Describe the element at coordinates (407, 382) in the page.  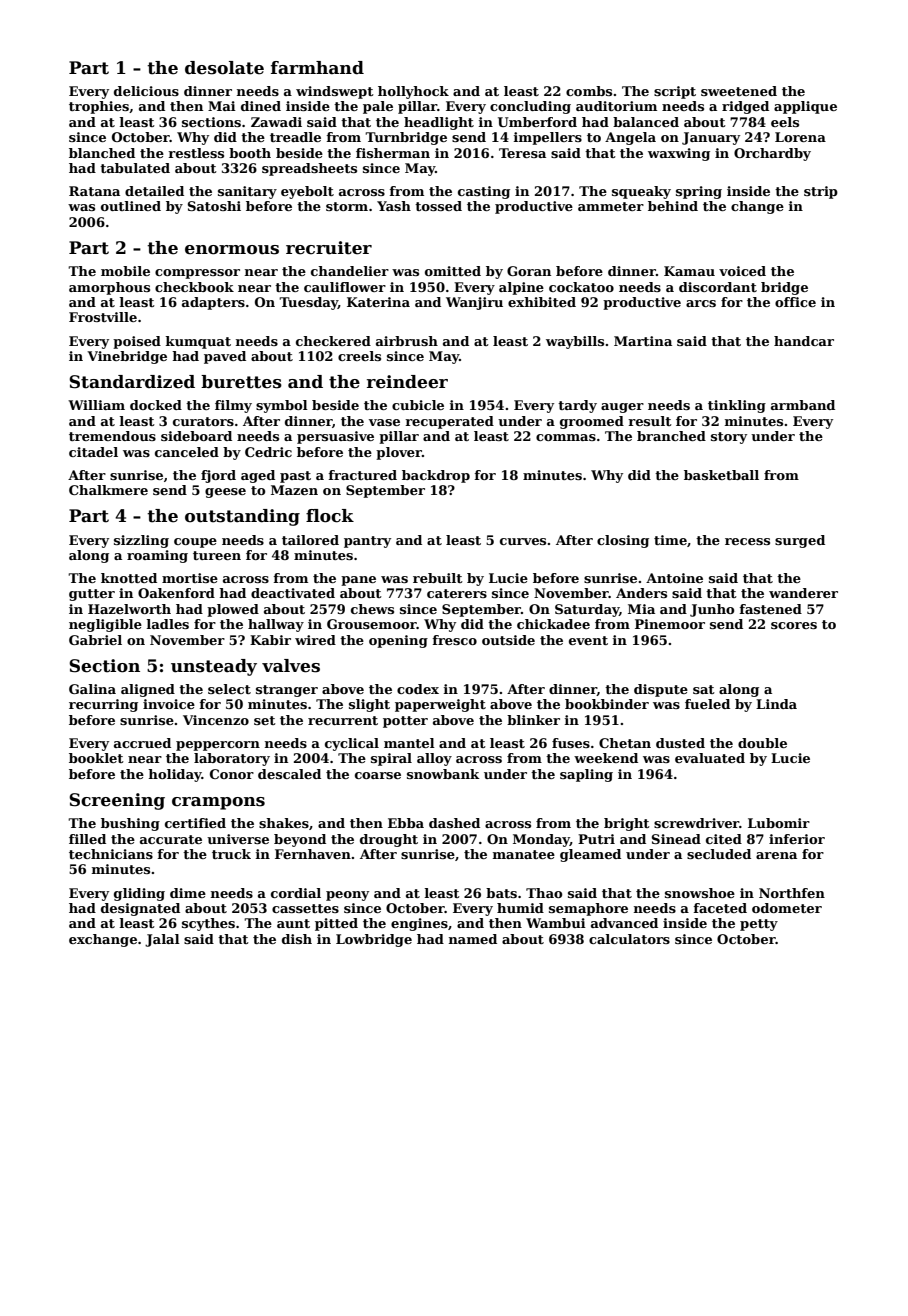
I see `reindeer` at that location.
